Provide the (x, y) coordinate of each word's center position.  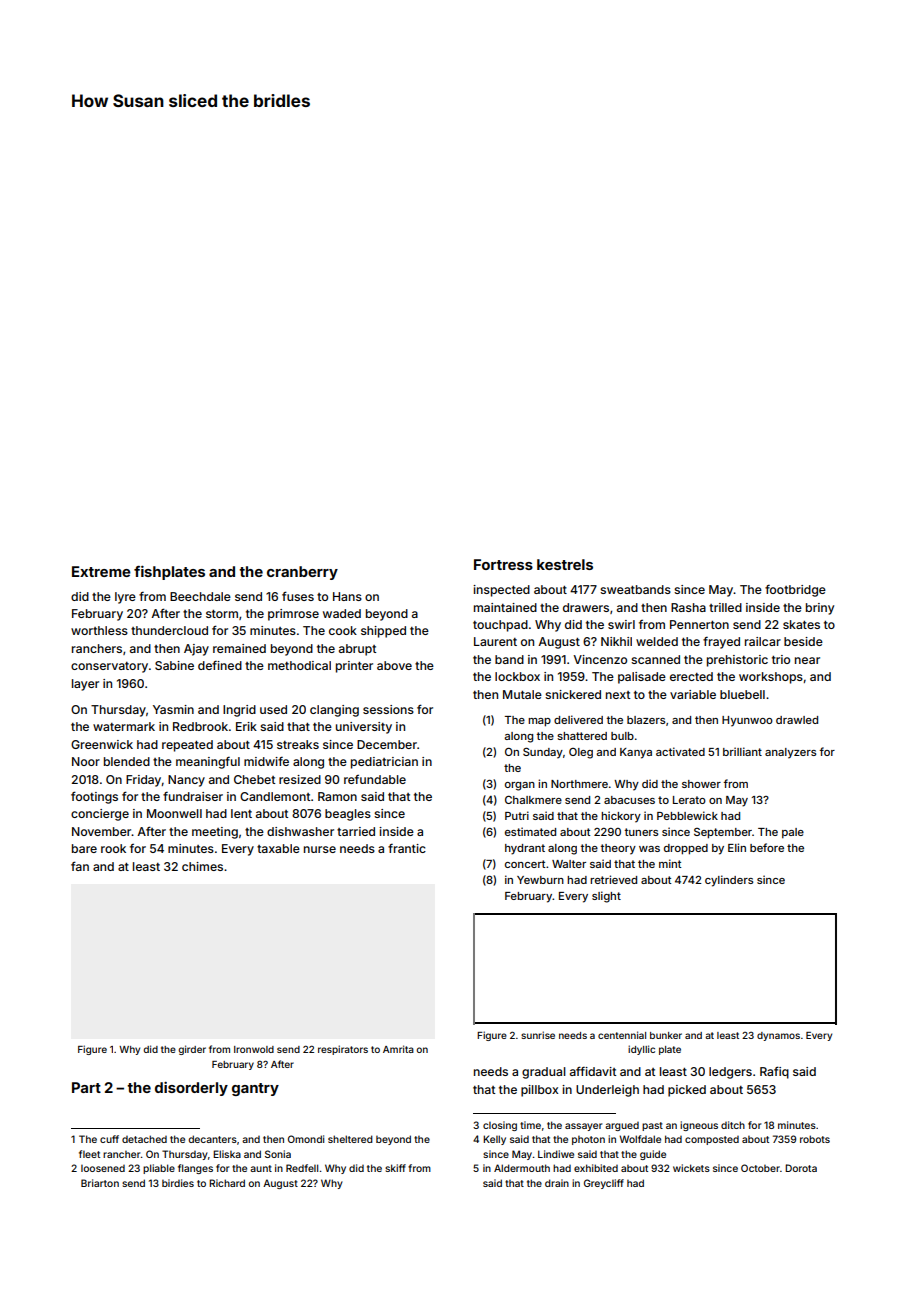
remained (239, 648)
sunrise (538, 1035)
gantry (255, 1089)
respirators (343, 1050)
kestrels (565, 564)
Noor (86, 761)
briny (820, 609)
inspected (501, 591)
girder (192, 1050)
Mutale (522, 694)
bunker (666, 1035)
